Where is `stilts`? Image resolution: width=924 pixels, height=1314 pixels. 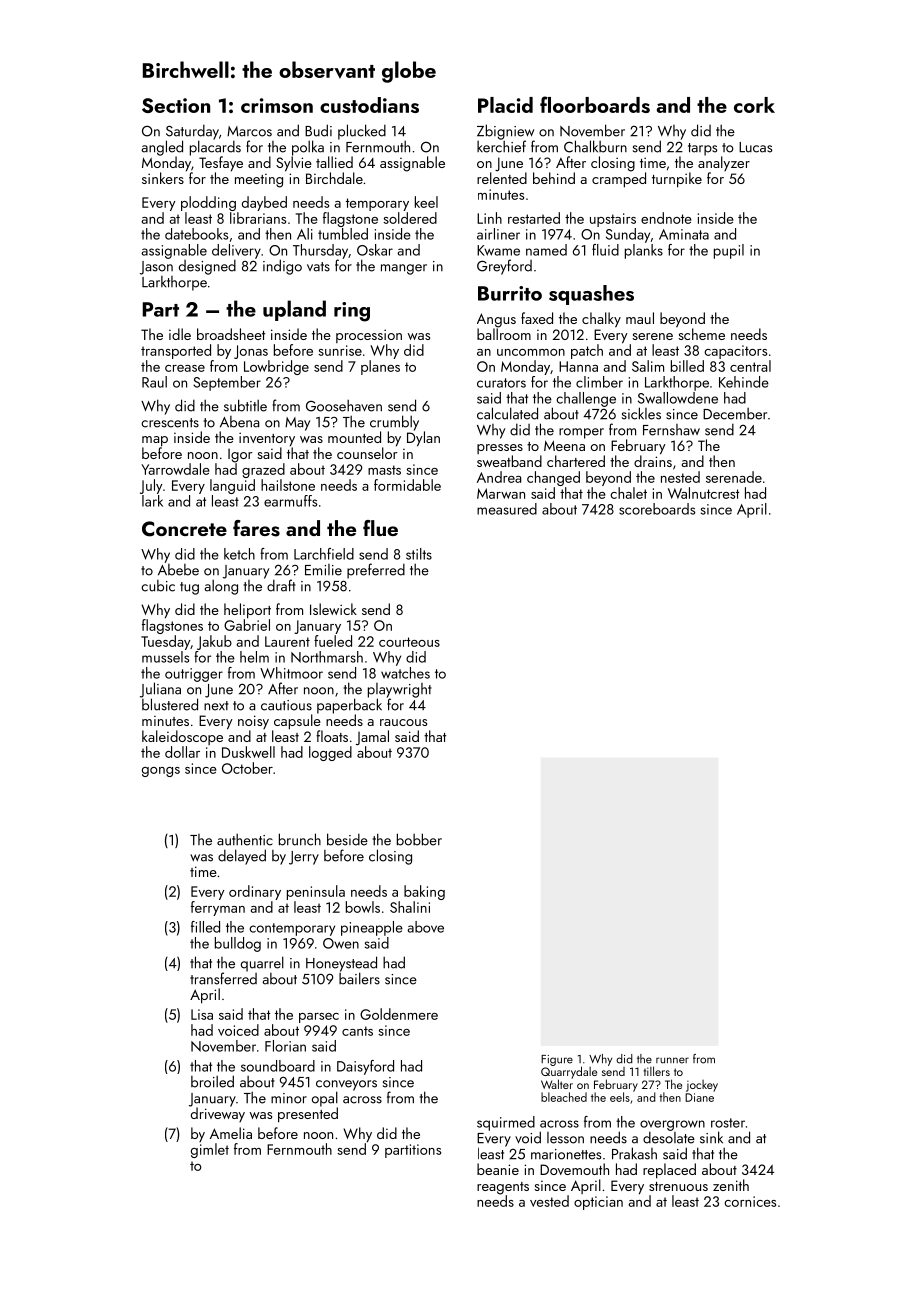
stilts is located at coordinates (419, 554).
